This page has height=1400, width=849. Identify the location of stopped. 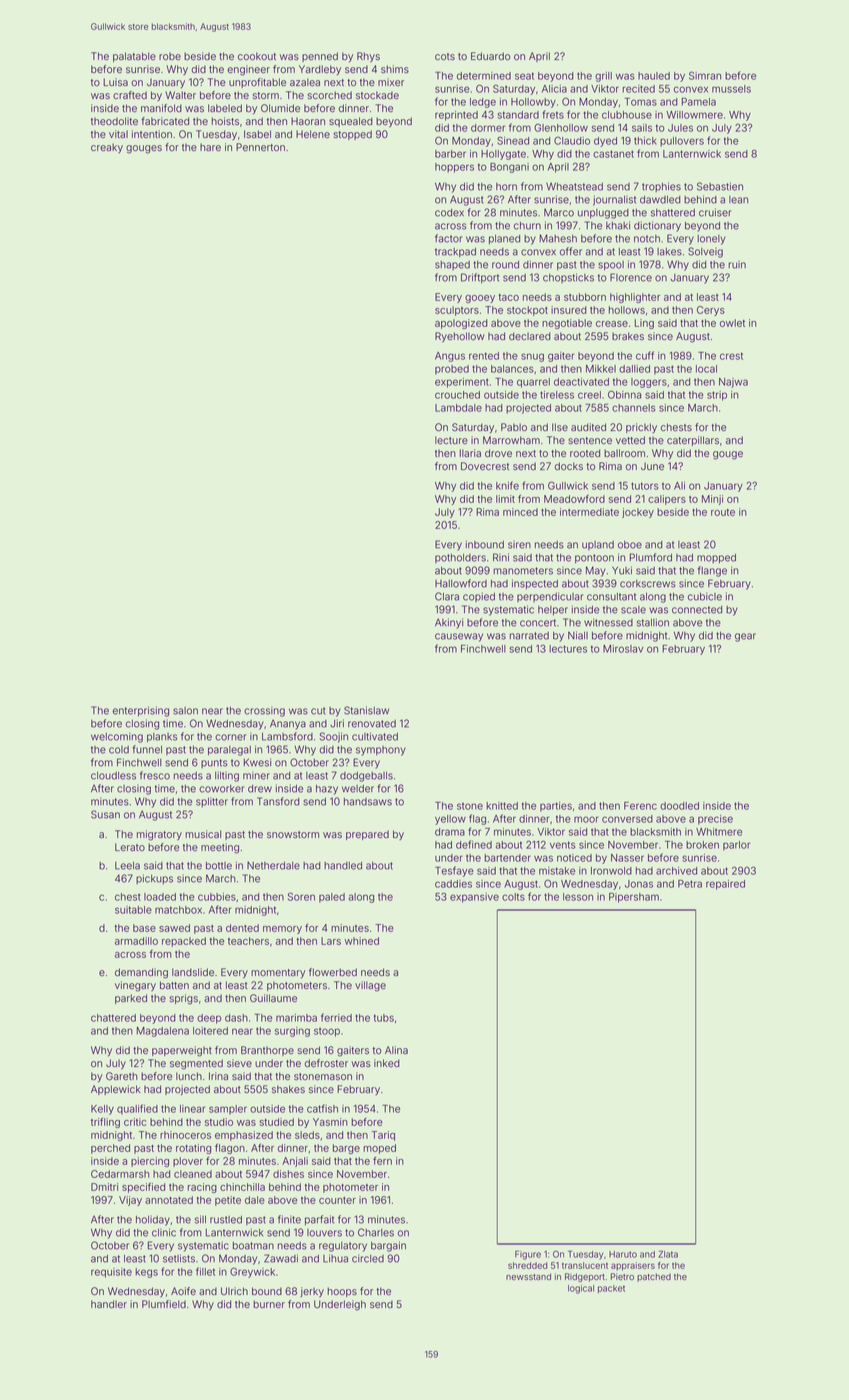
(352, 135).
